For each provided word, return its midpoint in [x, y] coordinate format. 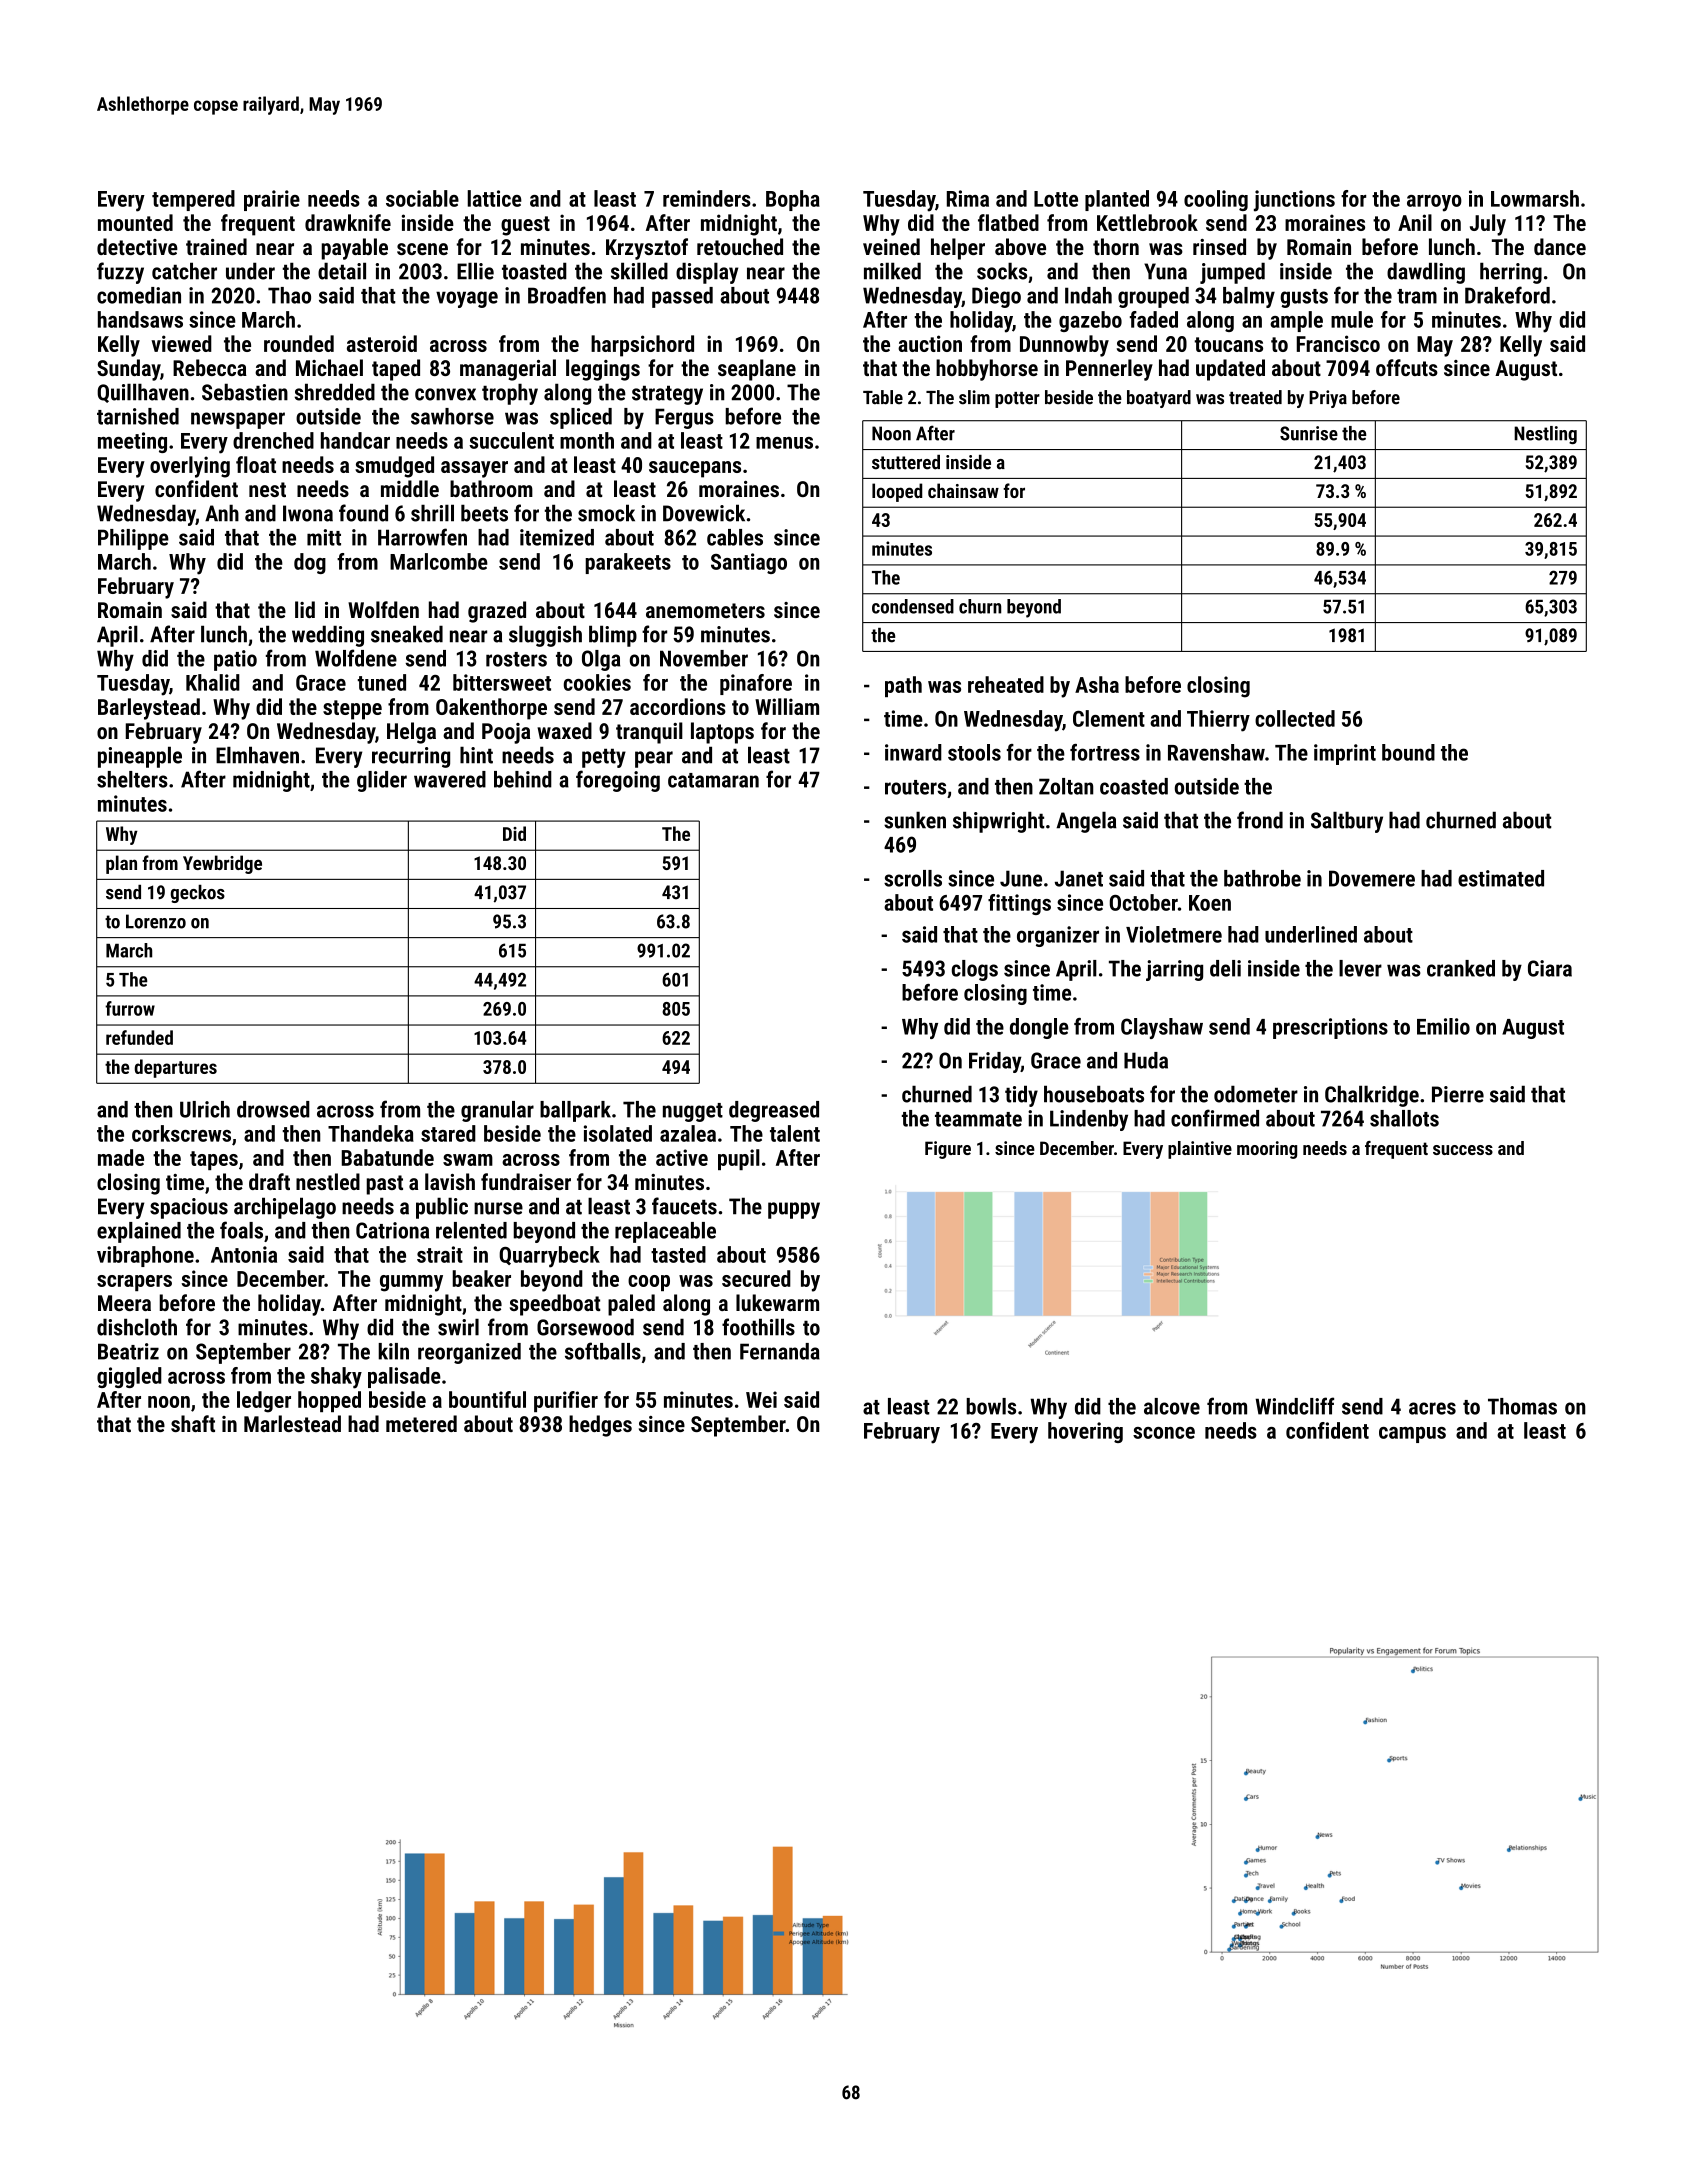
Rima [968, 198]
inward [913, 752]
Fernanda [780, 1351]
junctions [1294, 201]
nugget [693, 1112]
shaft [193, 1423]
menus [784, 443]
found [363, 513]
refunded [139, 1037]
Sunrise [1309, 433]
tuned [382, 682]
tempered [193, 200]
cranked [1461, 968]
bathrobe [1262, 878]
